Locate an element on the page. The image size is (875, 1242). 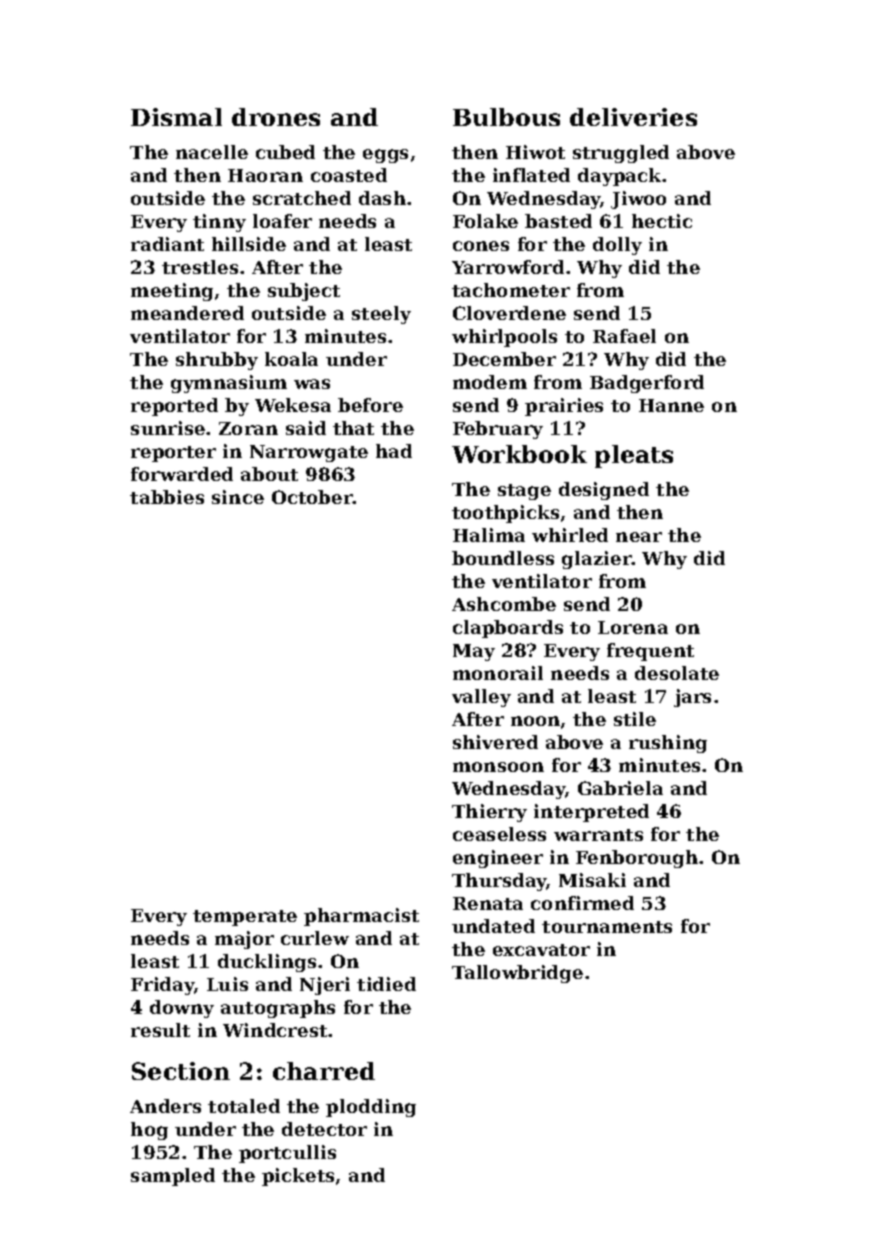
tabbies is located at coordinates (167, 497).
